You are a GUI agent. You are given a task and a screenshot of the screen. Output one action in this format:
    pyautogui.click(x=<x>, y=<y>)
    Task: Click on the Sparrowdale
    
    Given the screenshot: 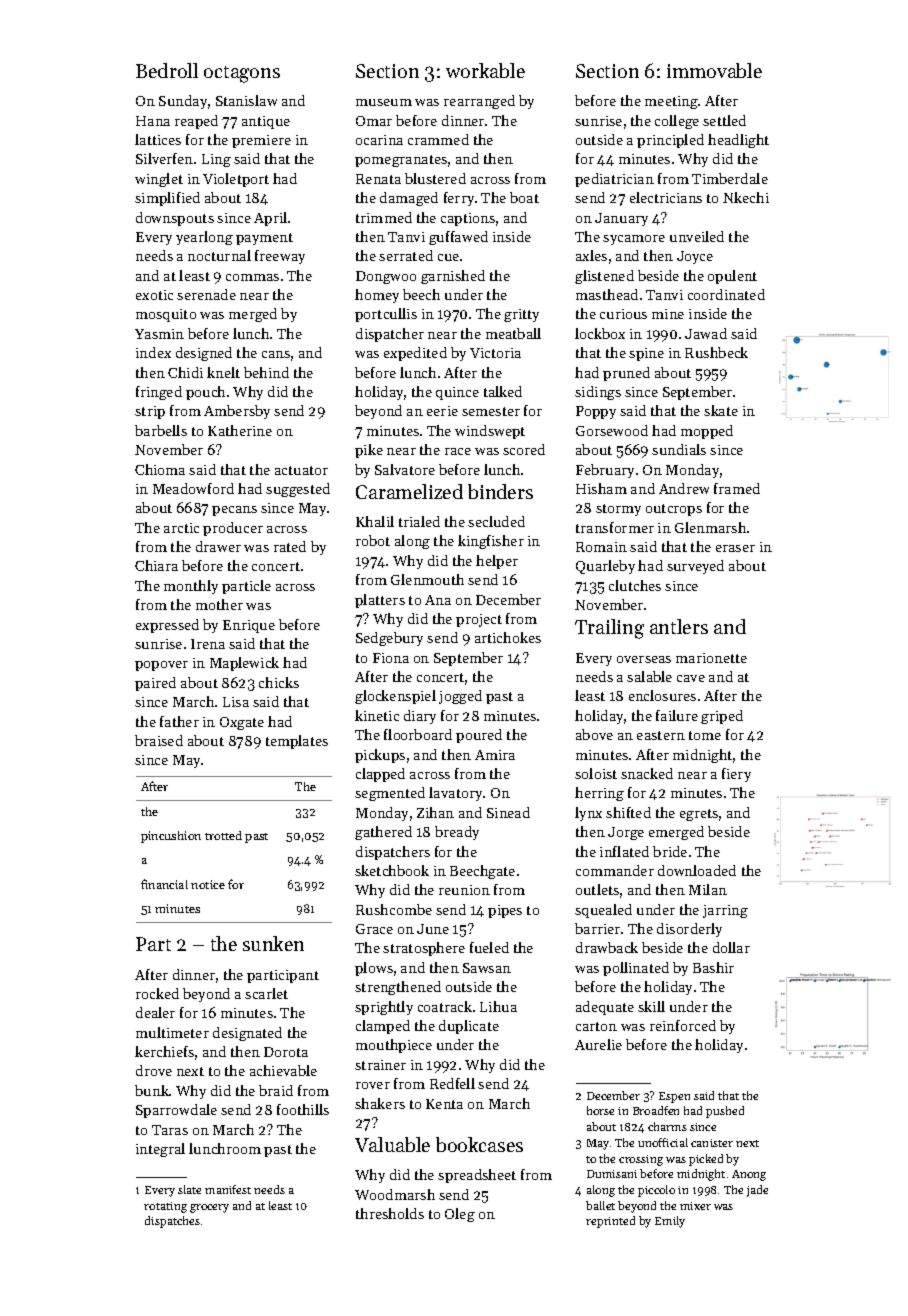 What is the action you would take?
    pyautogui.click(x=176, y=1111)
